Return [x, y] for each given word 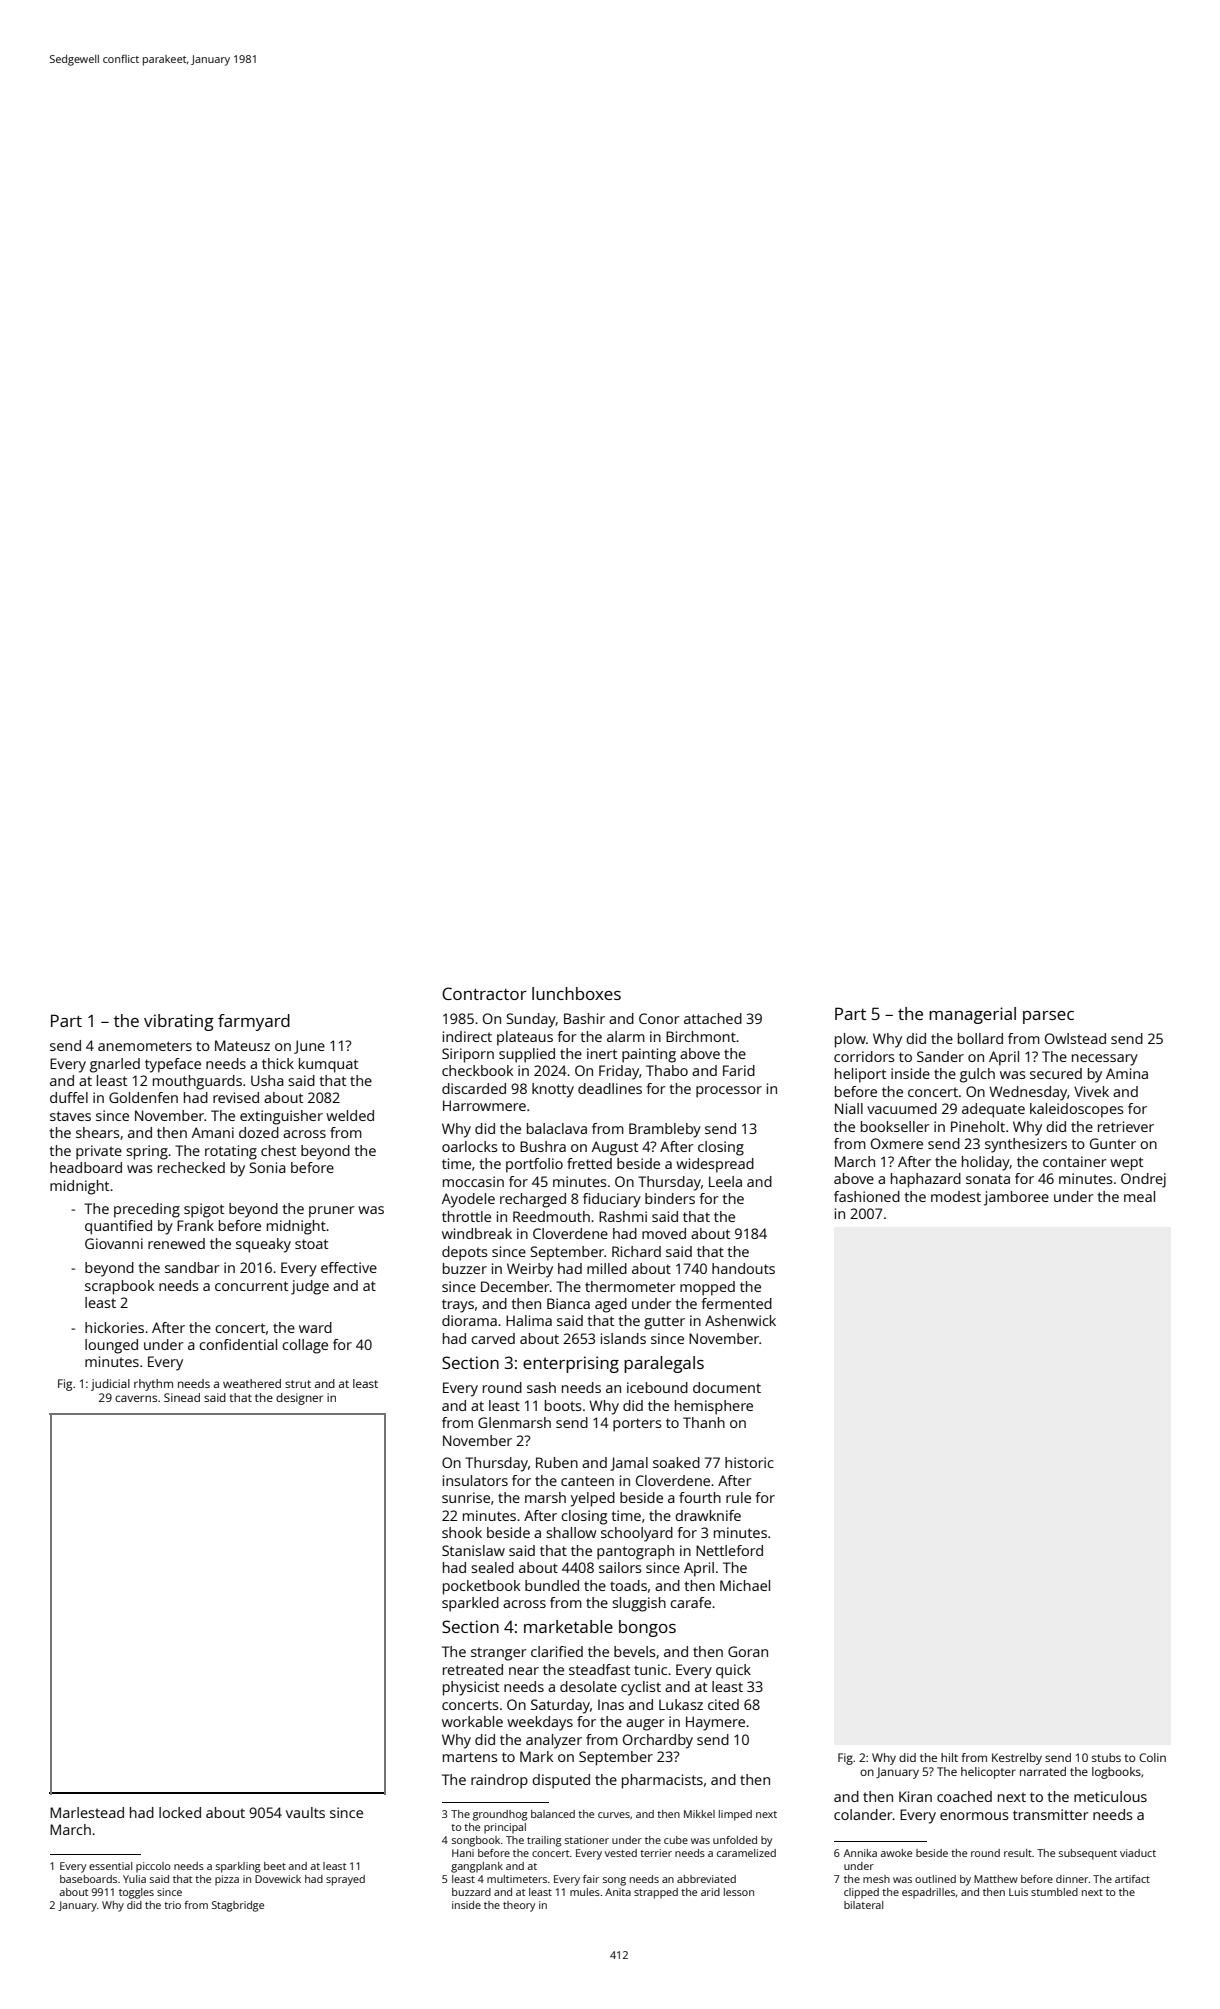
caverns [136, 1398]
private [99, 1152]
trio [172, 1905]
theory [519, 1906]
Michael [745, 1585]
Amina [1127, 1073]
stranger [499, 1654]
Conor [659, 1018]
